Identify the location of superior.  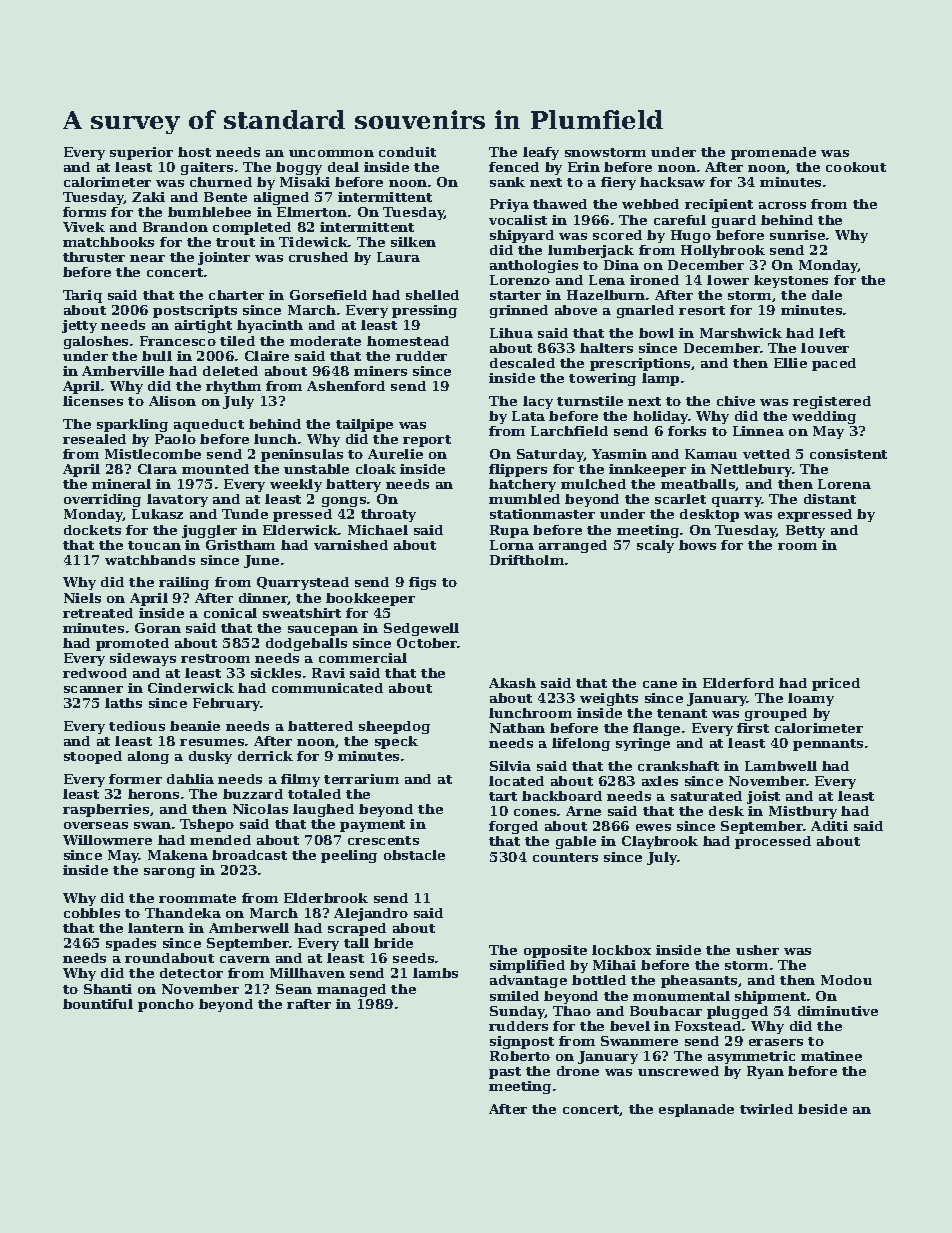
(141, 153).
